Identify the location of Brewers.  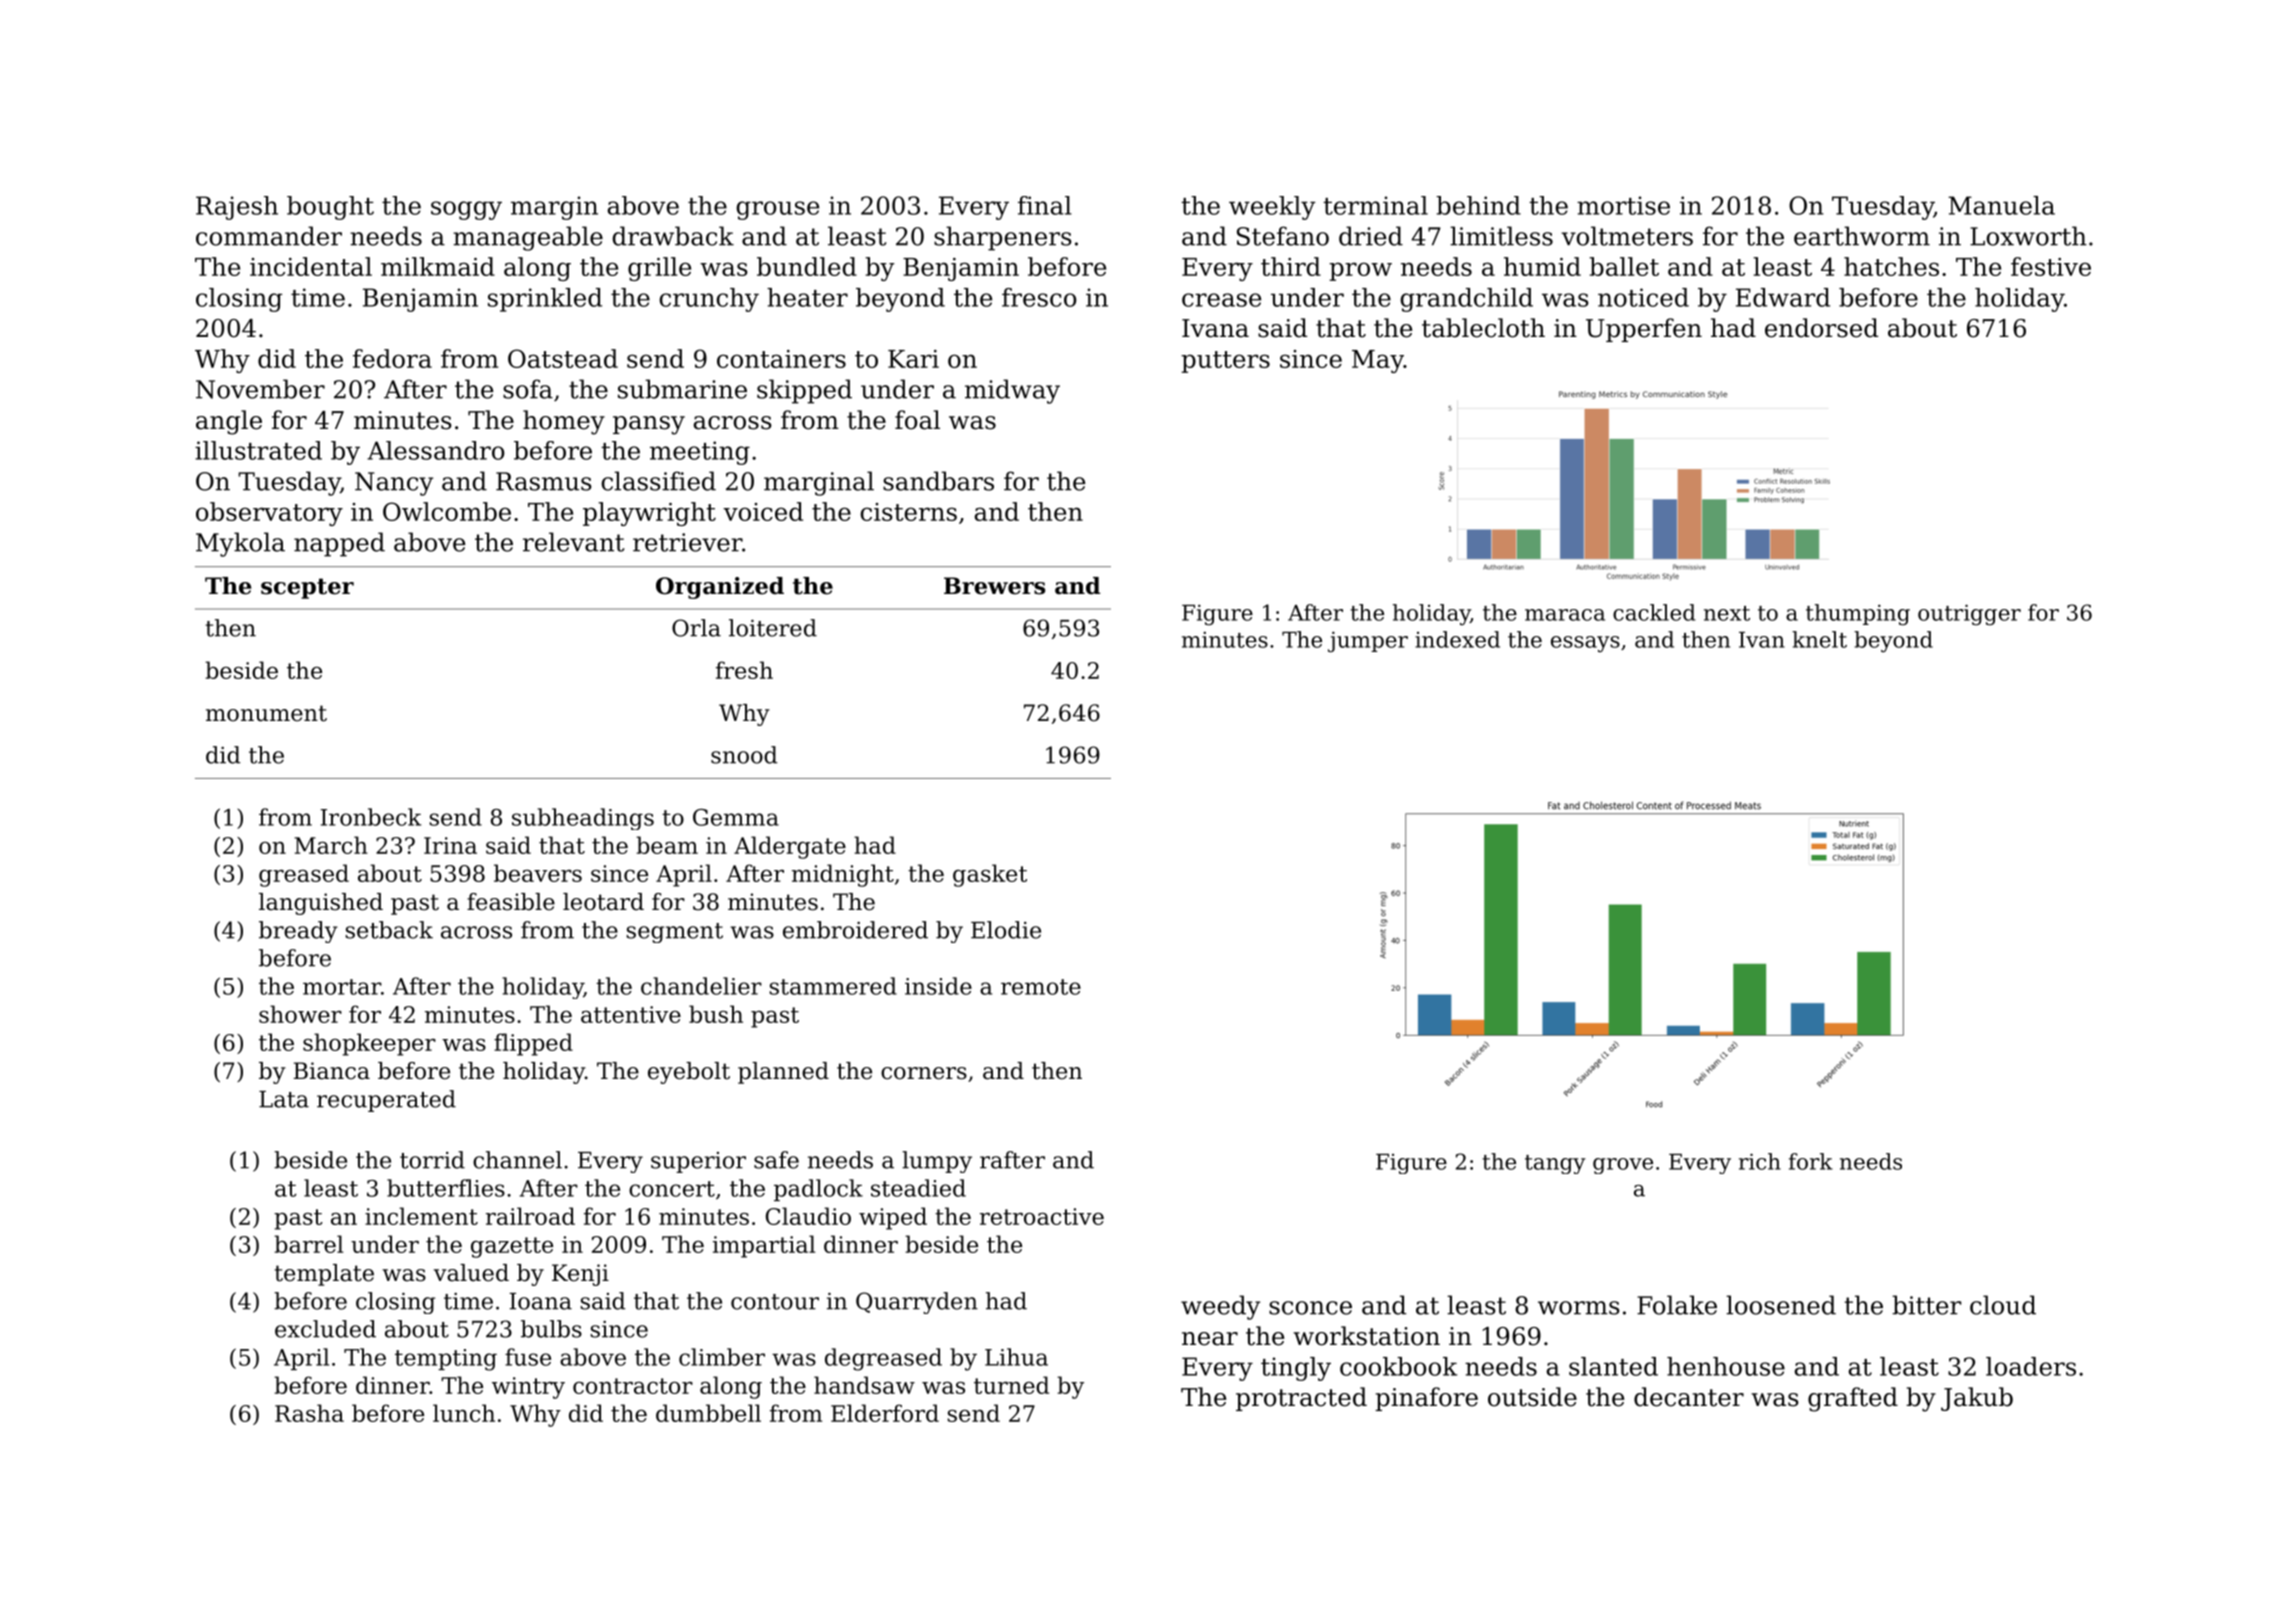
(994, 586).
